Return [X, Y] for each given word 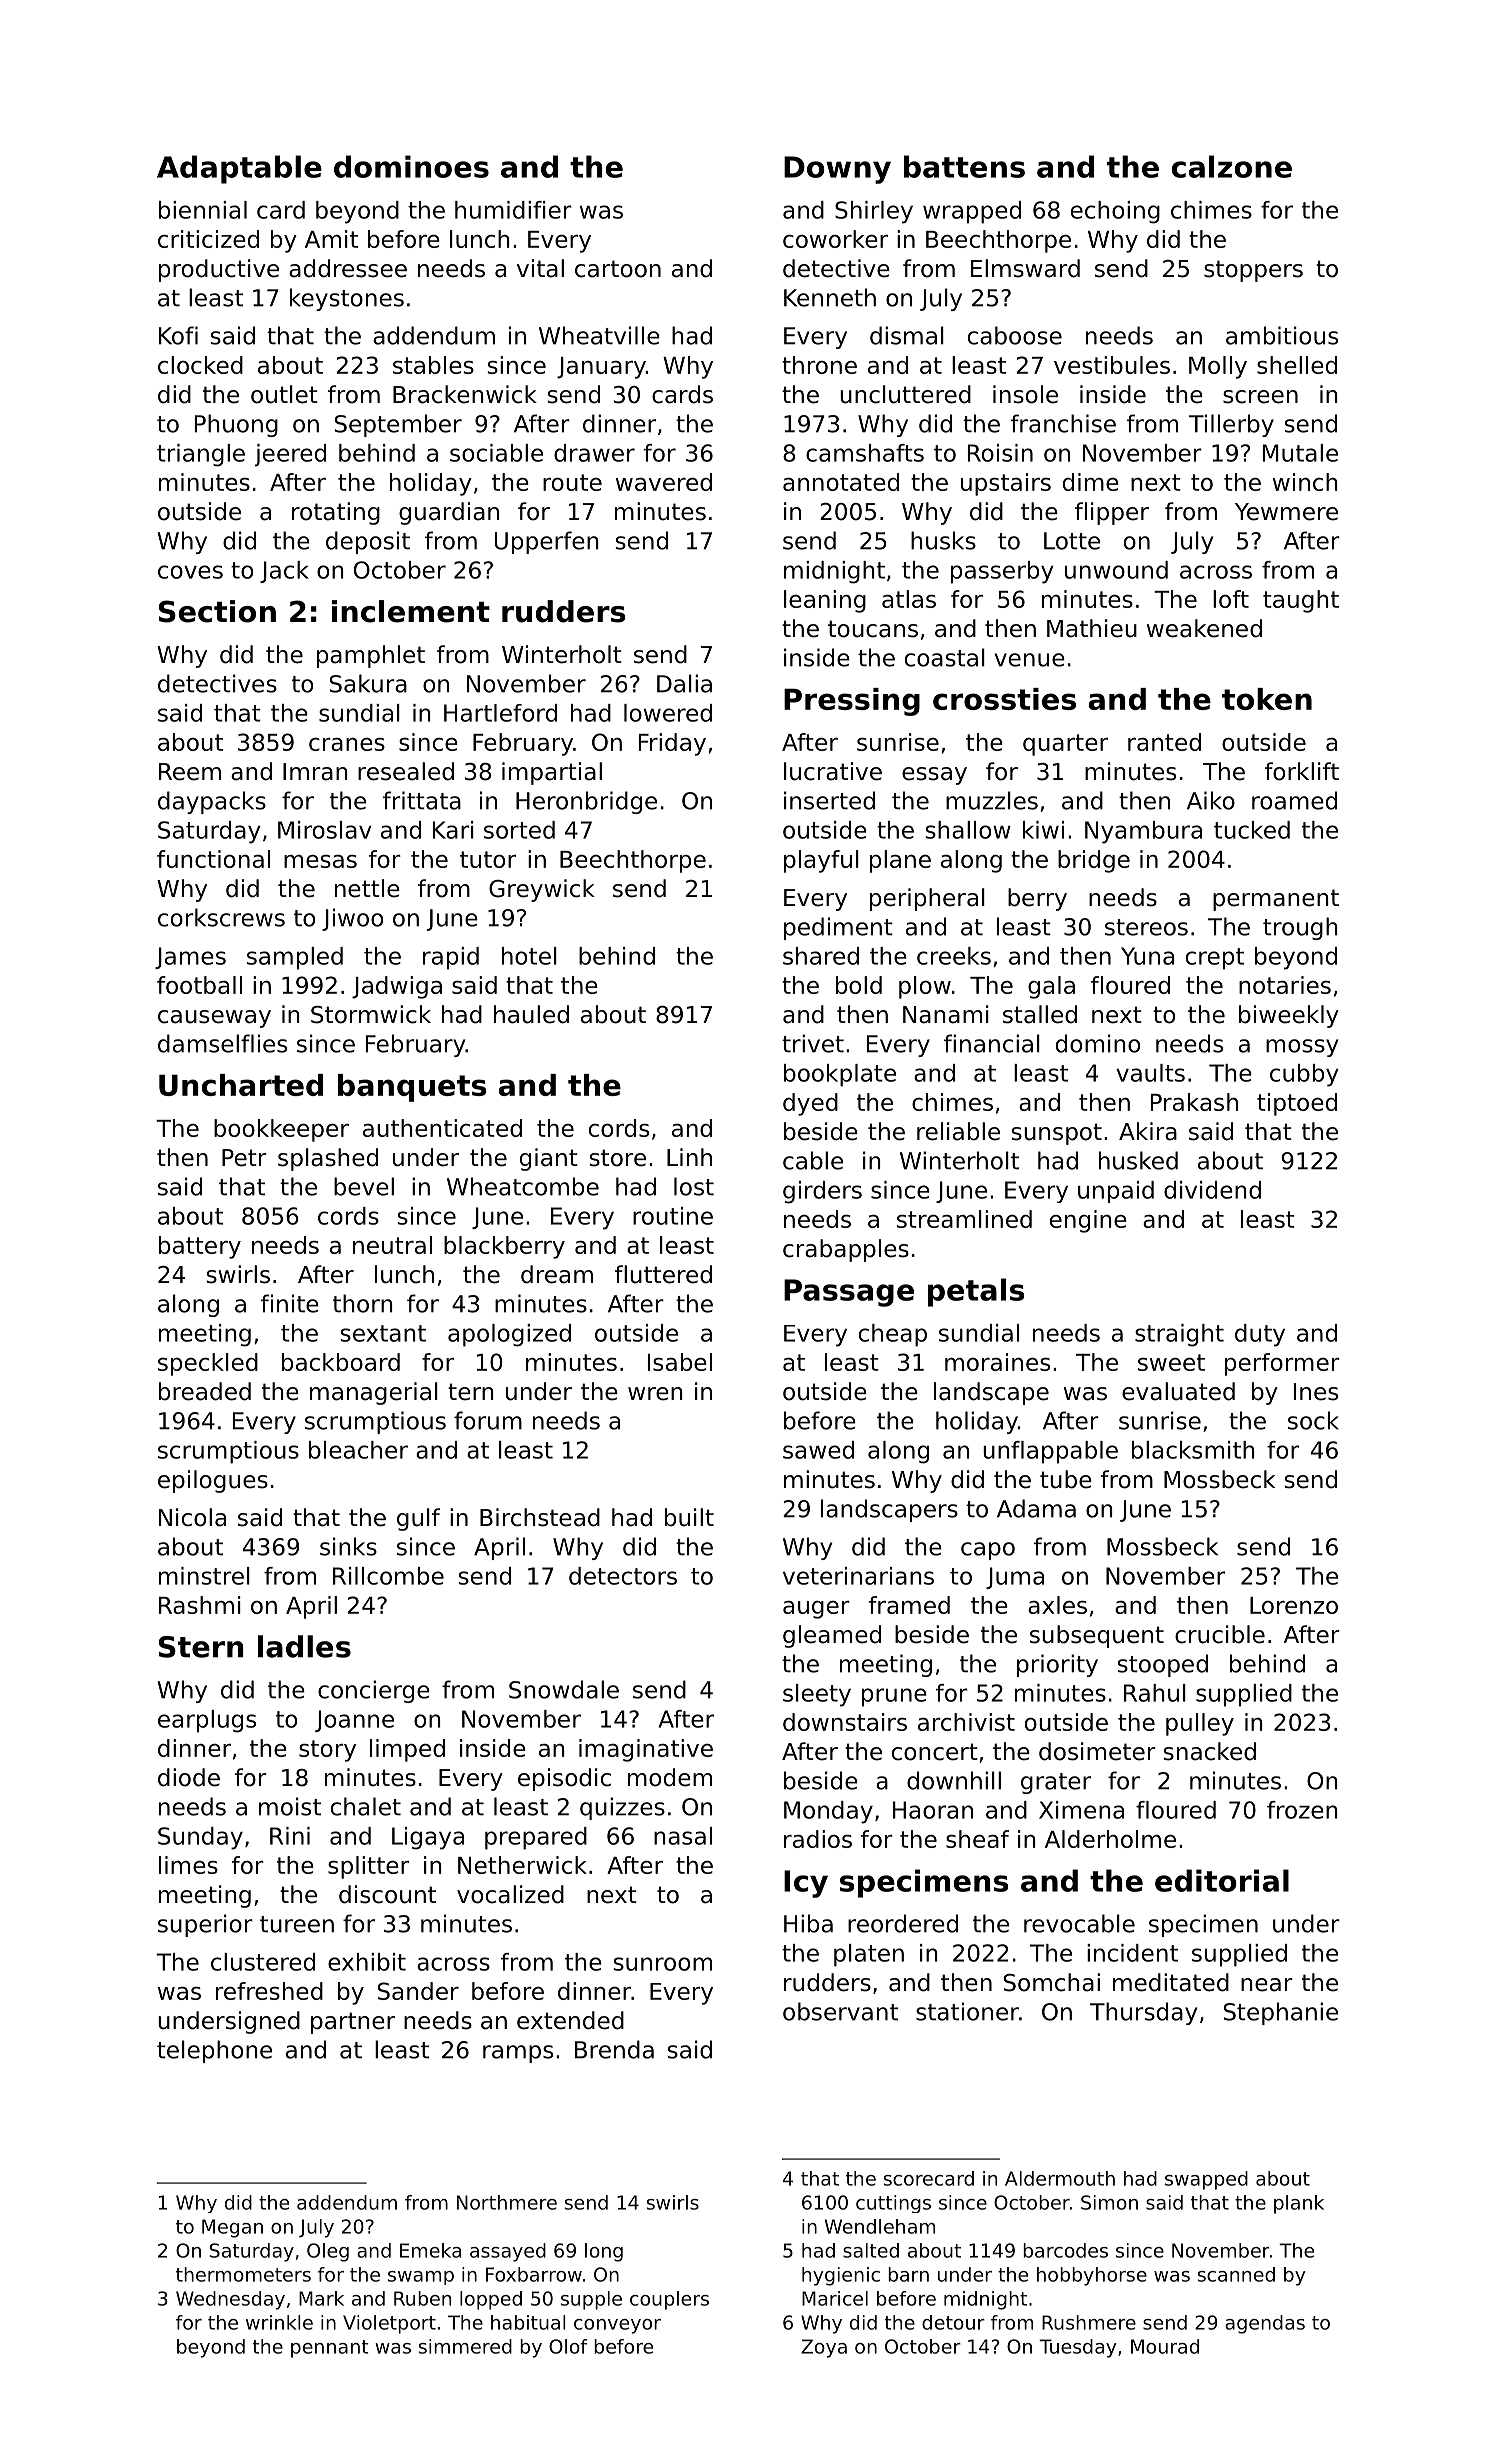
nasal [683, 1836]
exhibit [367, 1962]
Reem [190, 772]
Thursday [1143, 2013]
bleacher [358, 1450]
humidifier [513, 210]
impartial [552, 773]
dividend [1212, 1190]
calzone [1232, 166]
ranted [1164, 742]
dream [557, 1274]
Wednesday [230, 2300]
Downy [837, 170]
